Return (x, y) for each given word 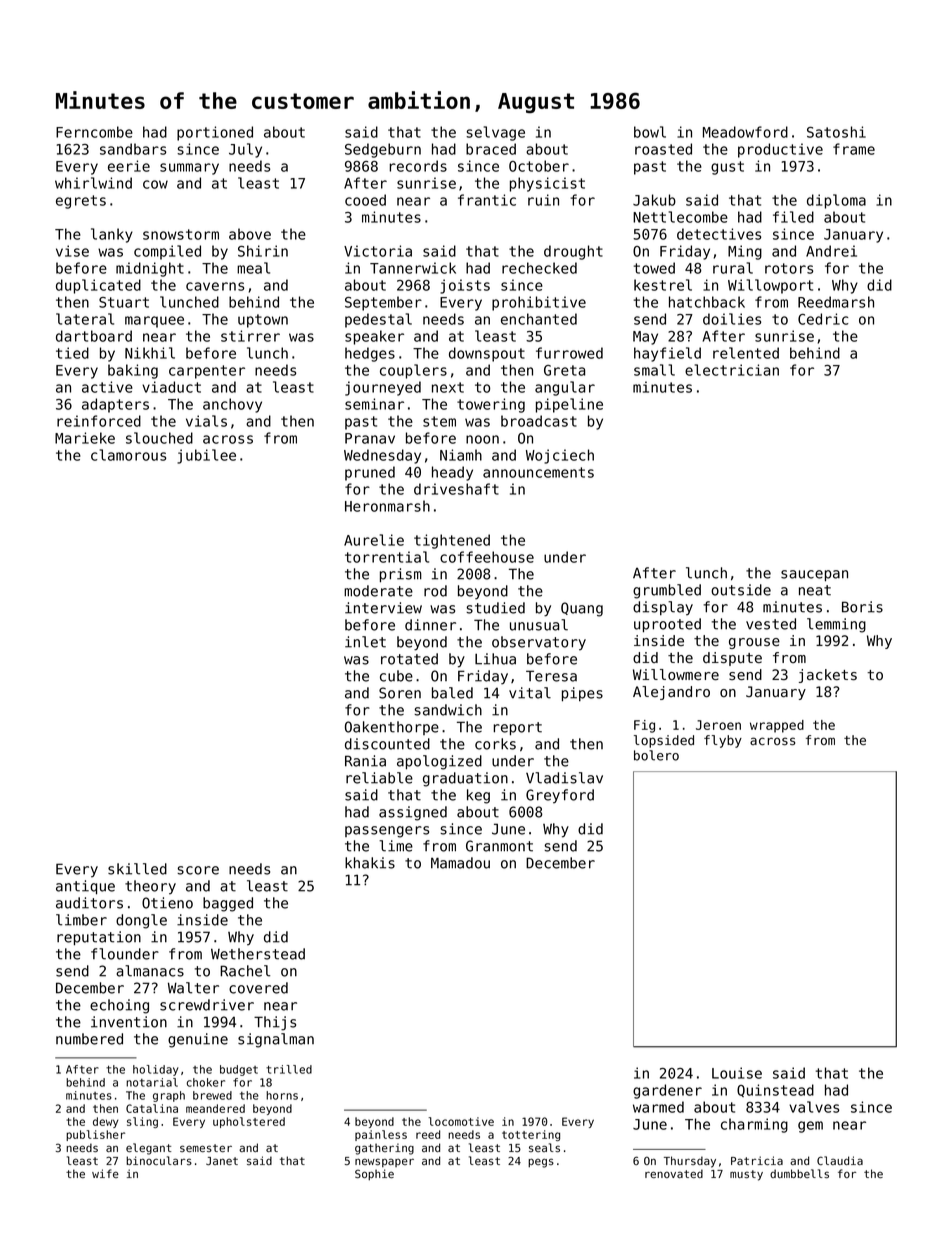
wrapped (777, 726)
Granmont (499, 846)
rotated (409, 659)
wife (105, 1173)
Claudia (840, 1160)
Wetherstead (258, 954)
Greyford (560, 796)
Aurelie (374, 540)
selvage (495, 133)
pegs (541, 1163)
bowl (650, 132)
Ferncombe (94, 132)
